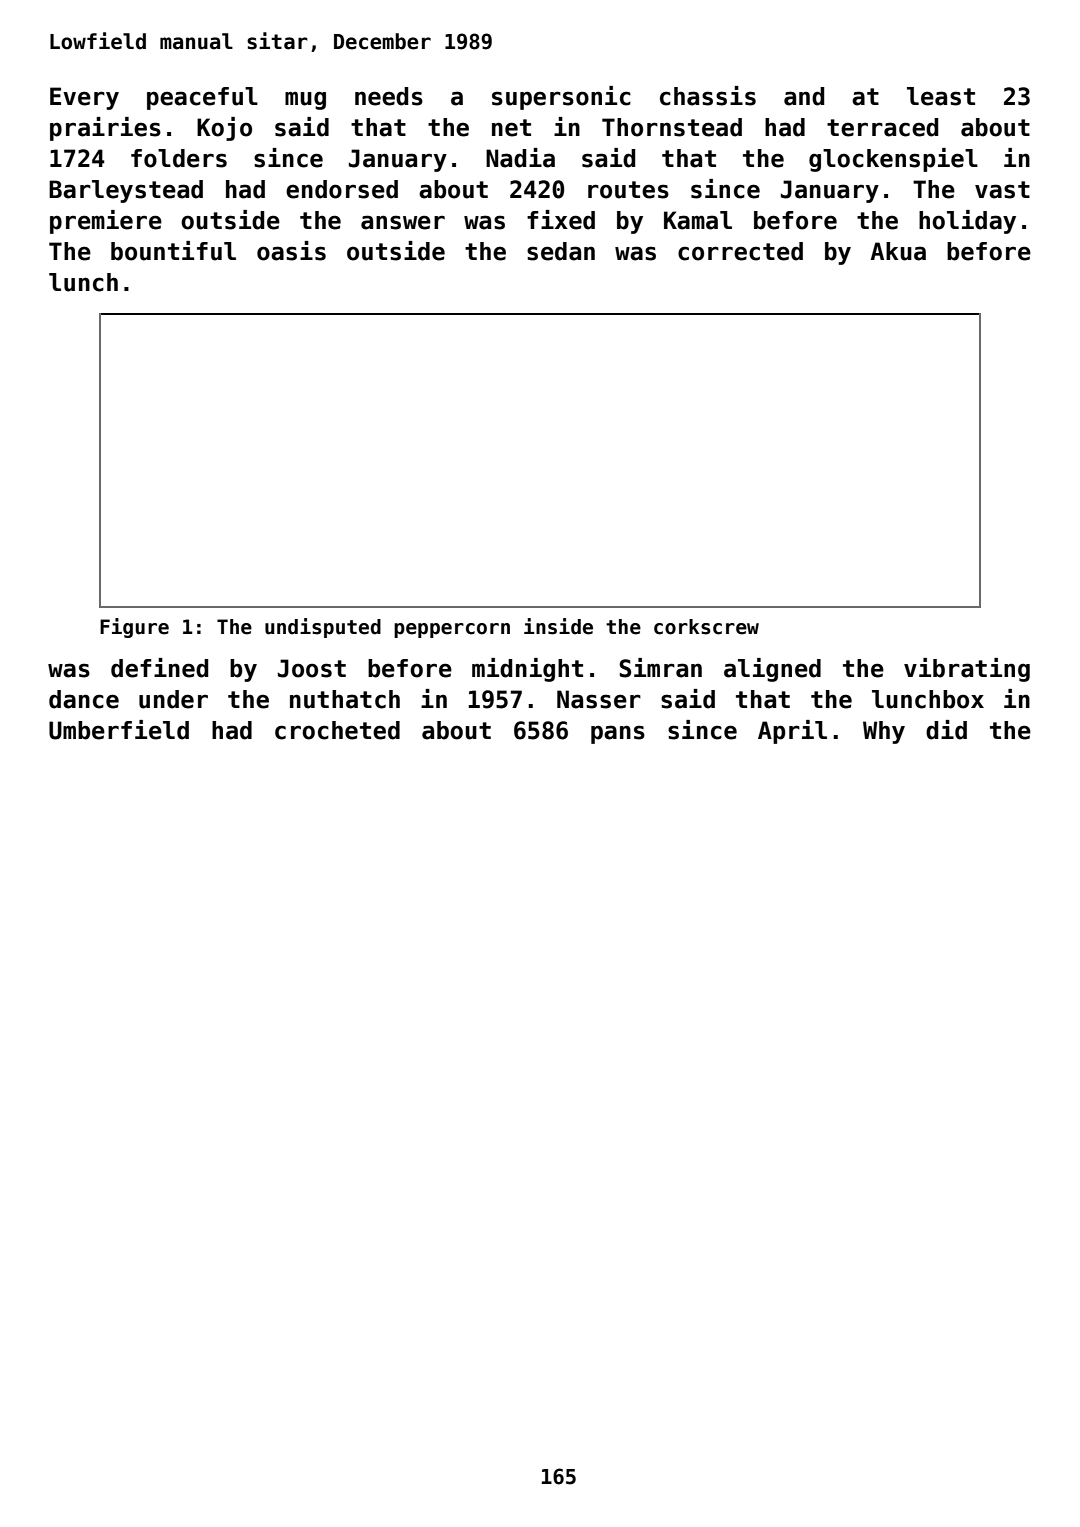 This screenshot has width=1080, height=1527. I want to click on Akua, so click(898, 251).
